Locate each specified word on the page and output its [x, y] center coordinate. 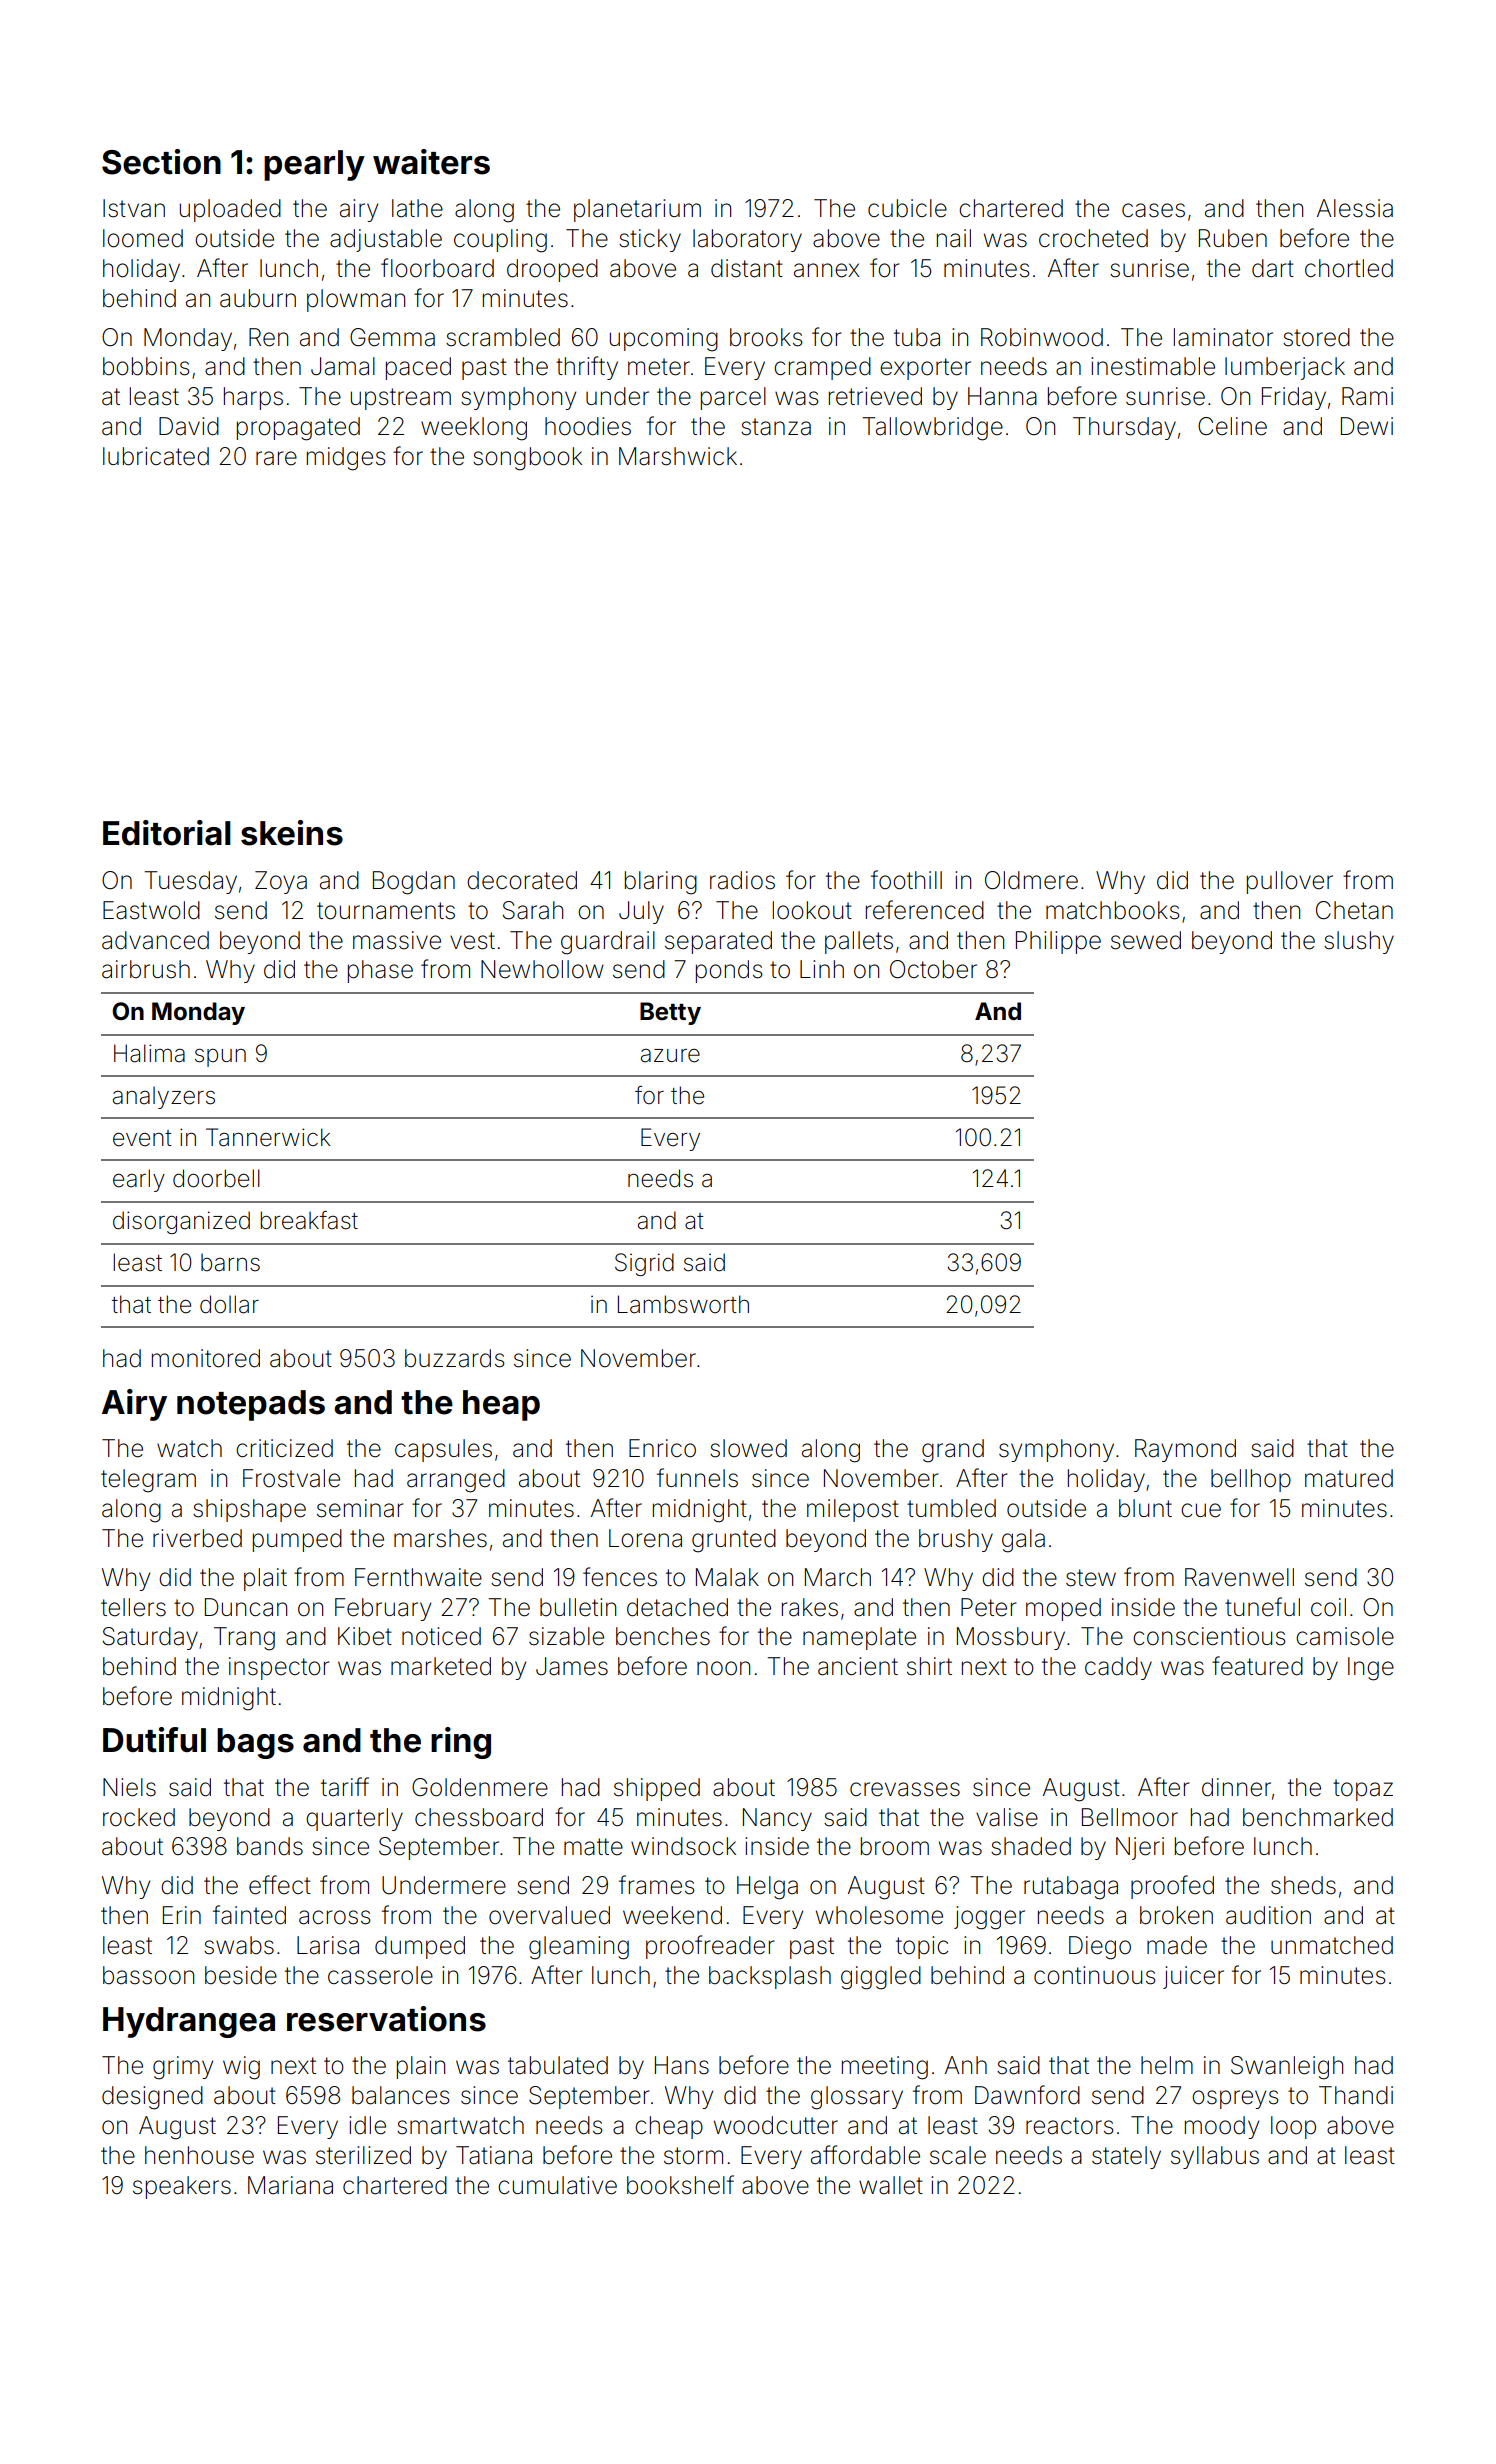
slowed [748, 1448]
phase [380, 971]
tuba [917, 337]
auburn [258, 298]
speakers [182, 2187]
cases [1153, 210]
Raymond [1185, 1450]
